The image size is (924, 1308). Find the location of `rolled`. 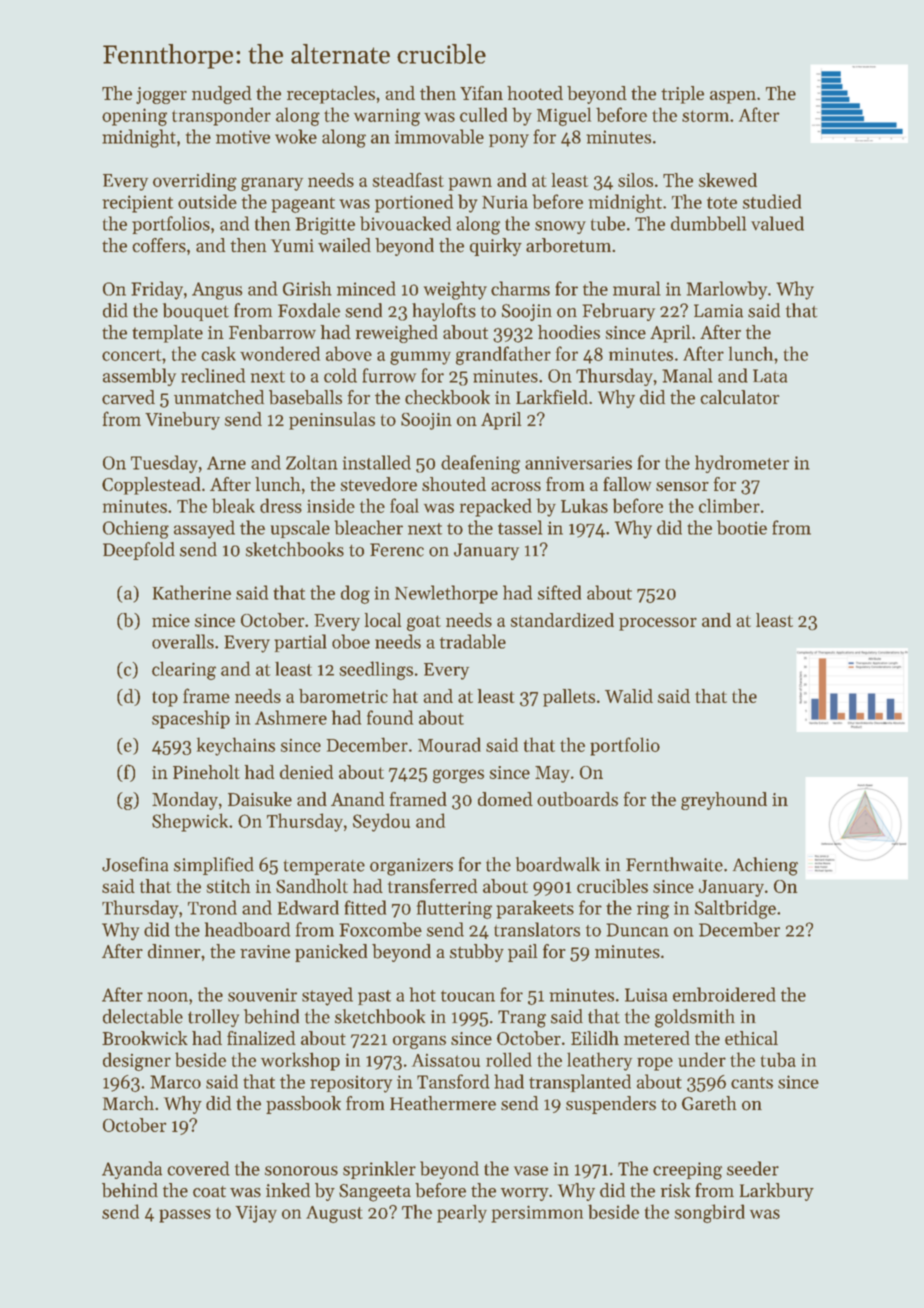

rolled is located at coordinates (509, 1059).
